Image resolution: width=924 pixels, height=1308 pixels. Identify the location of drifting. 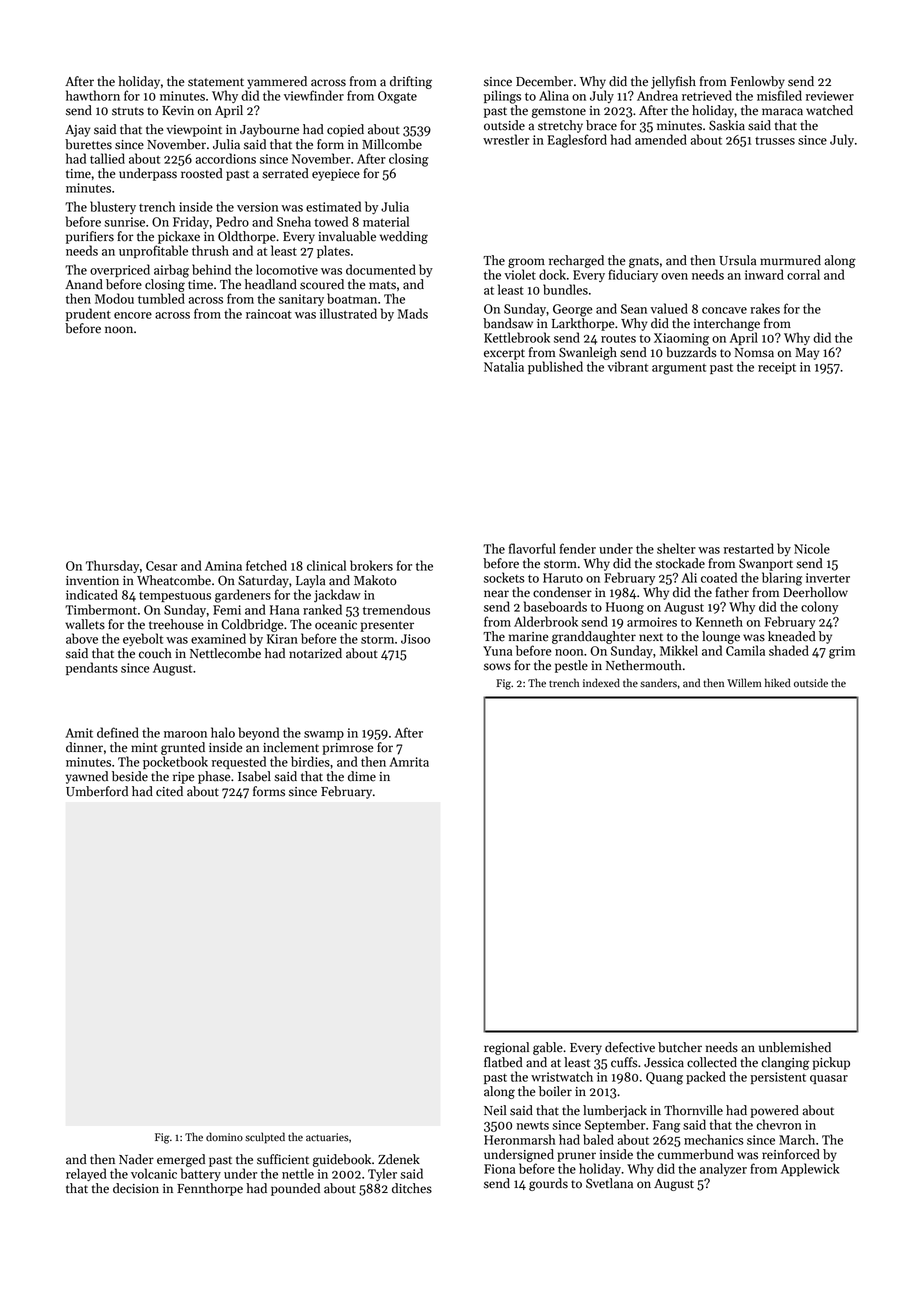
(411, 82).
